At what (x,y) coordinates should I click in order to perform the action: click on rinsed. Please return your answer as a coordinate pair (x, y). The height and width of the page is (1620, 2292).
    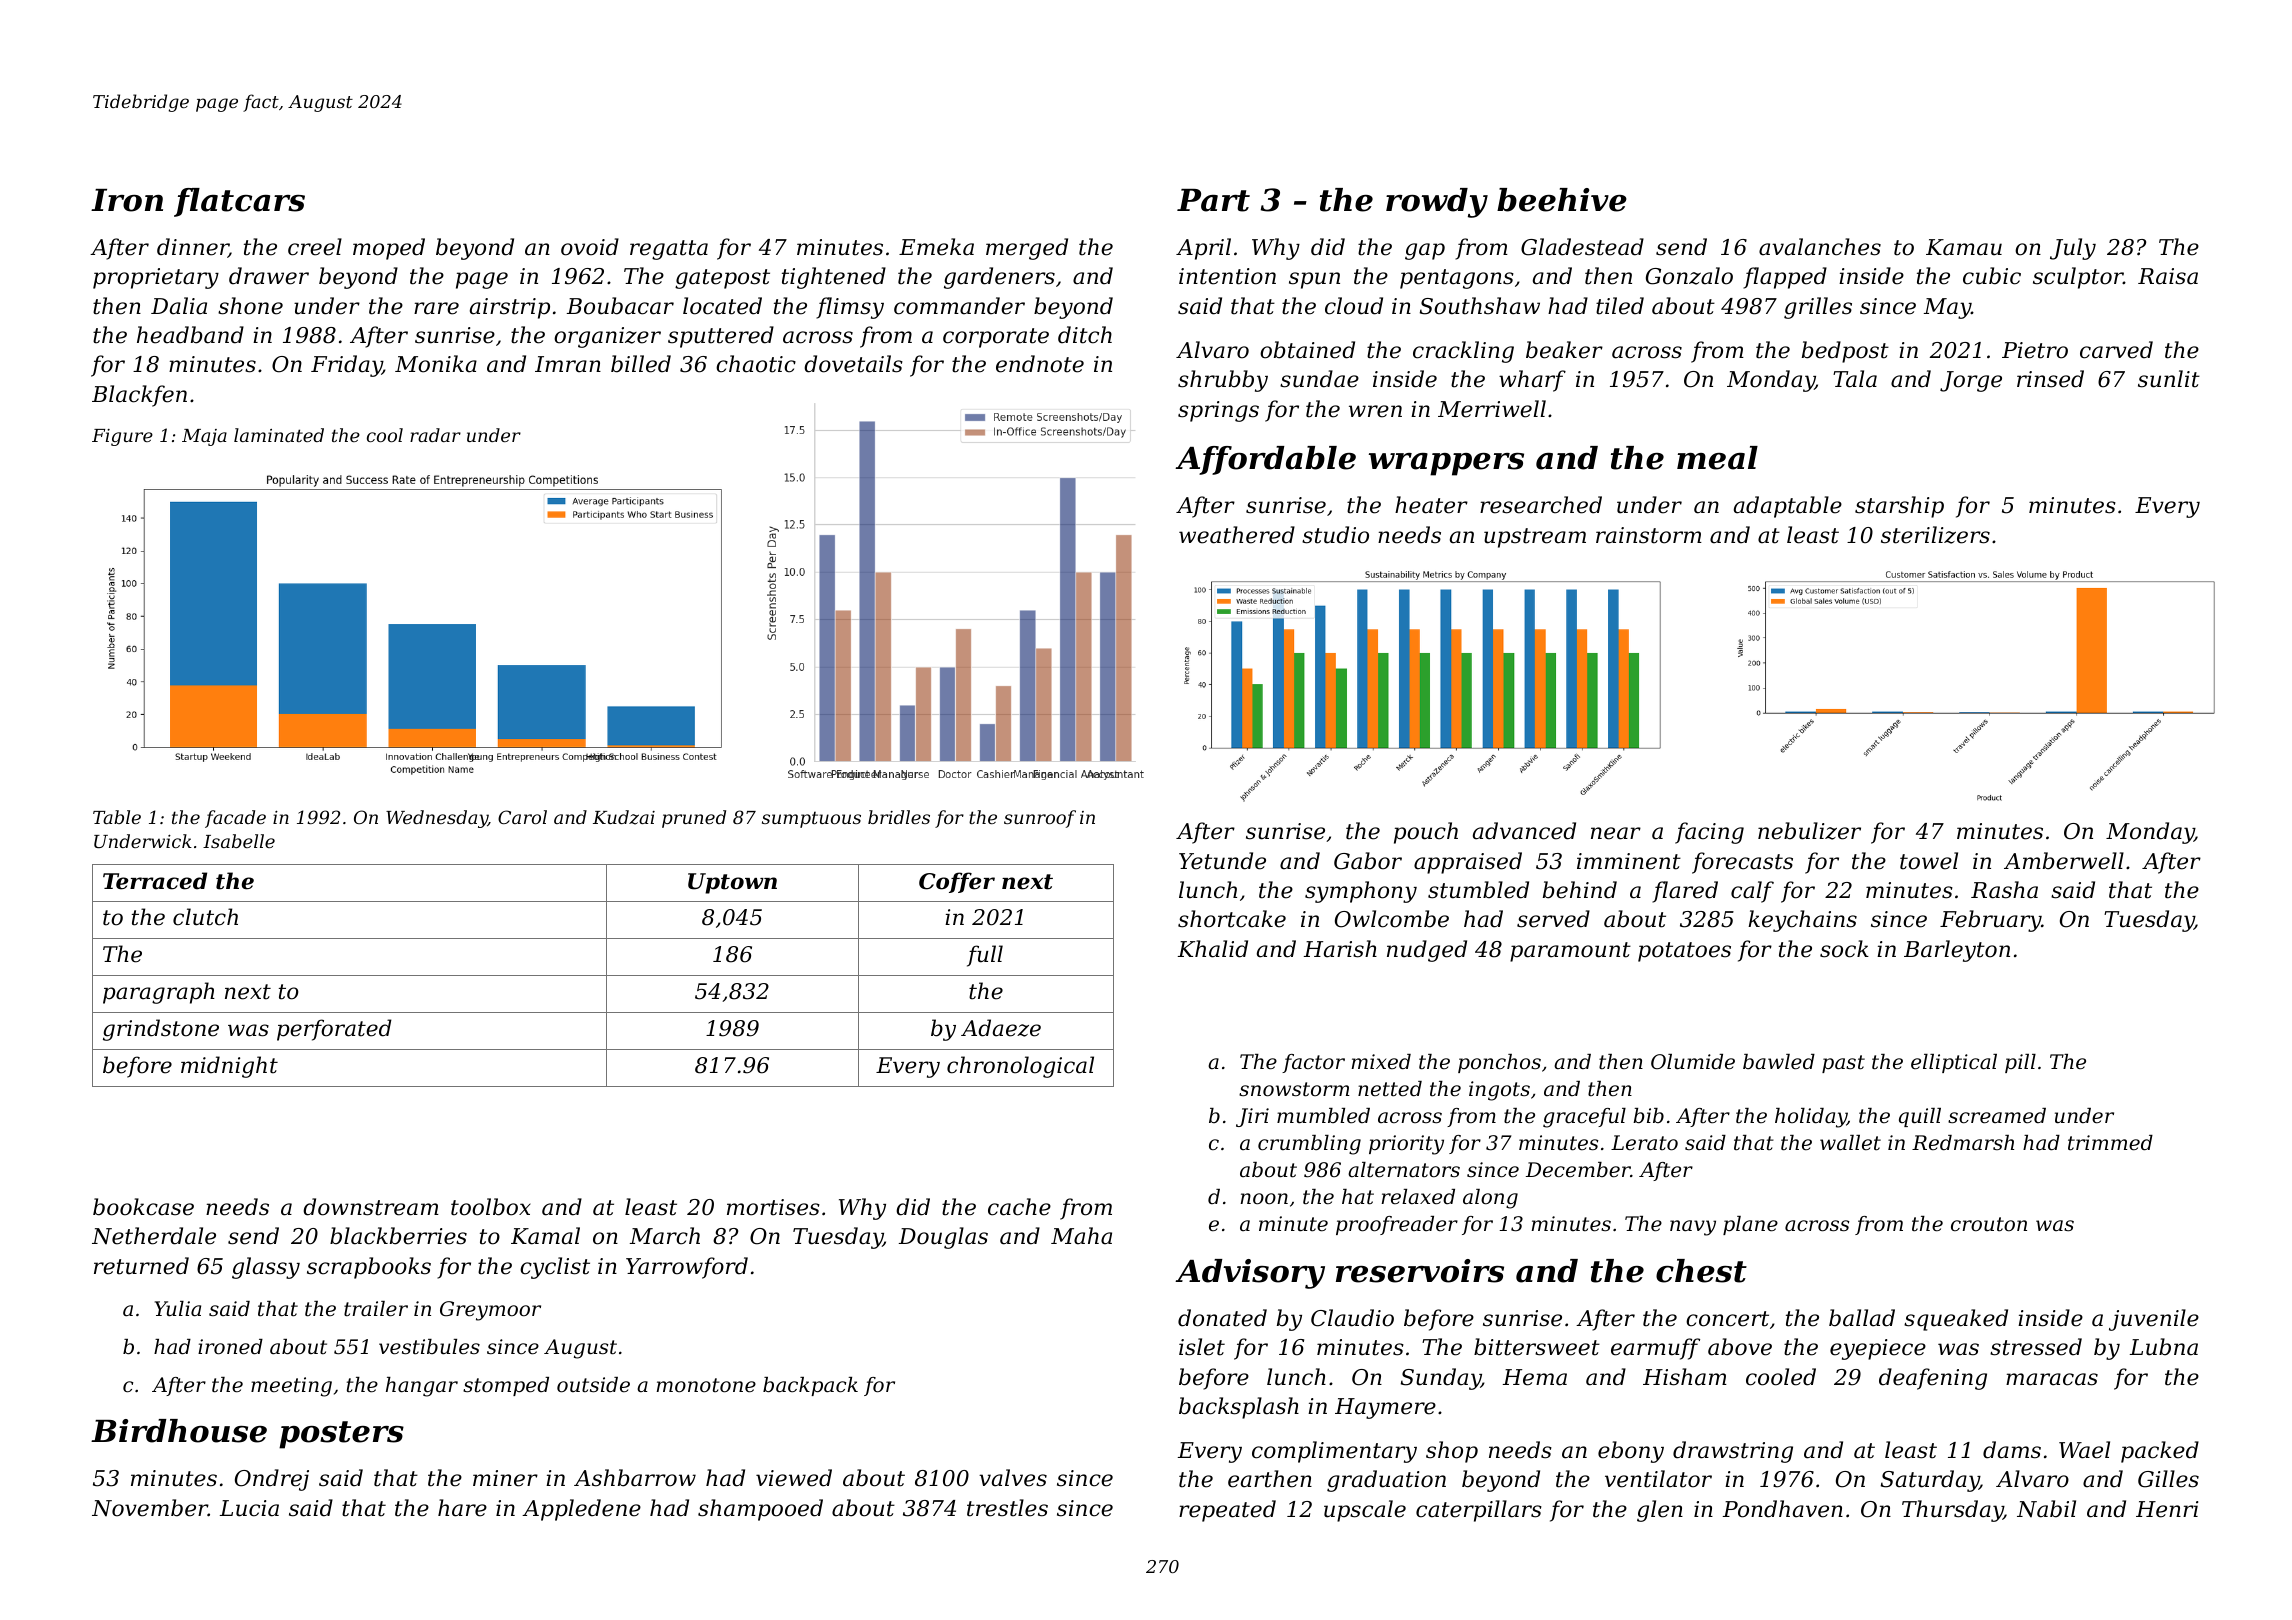
    Looking at the image, I should click on (2050, 379).
